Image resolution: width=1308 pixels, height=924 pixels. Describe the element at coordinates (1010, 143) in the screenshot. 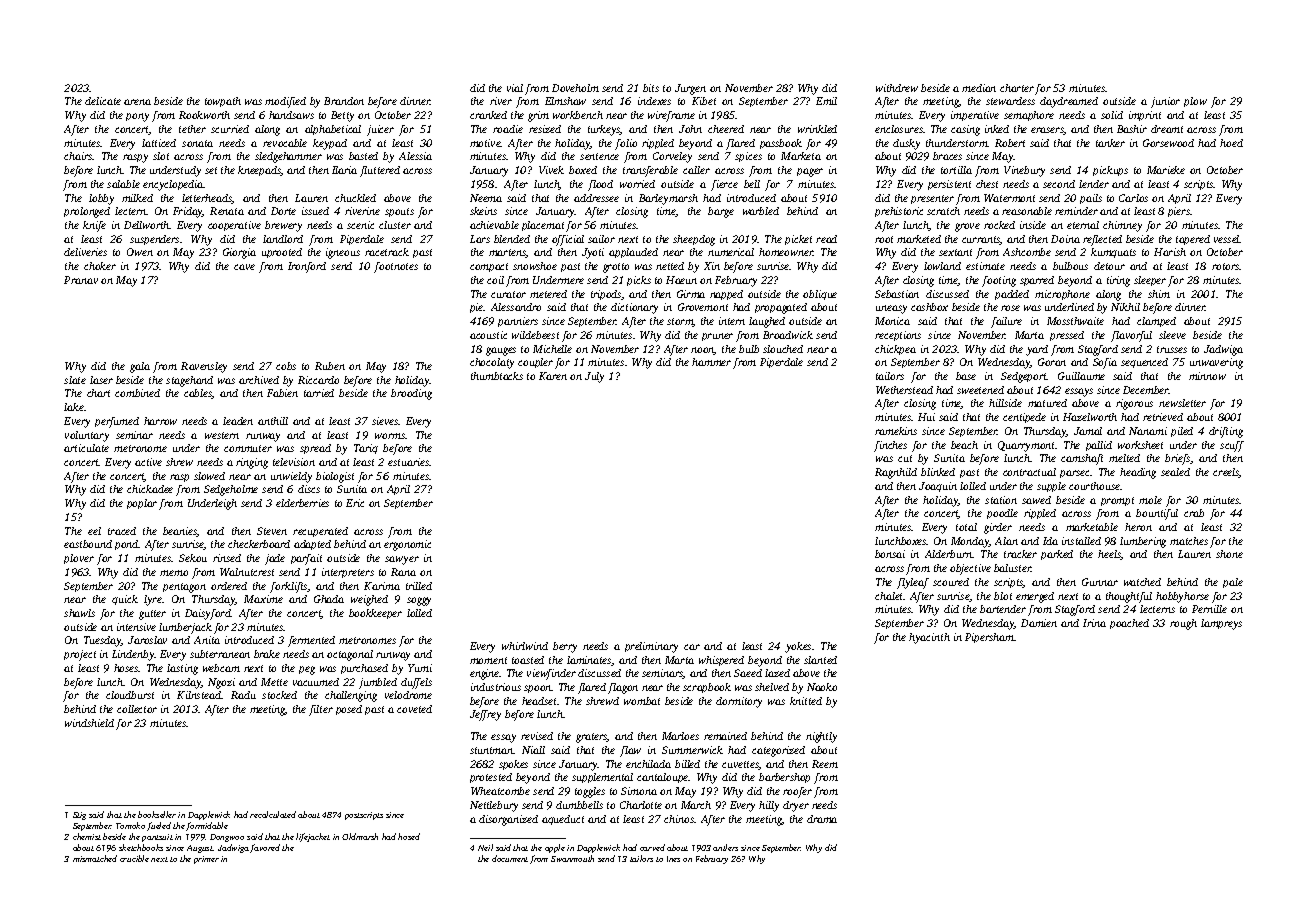

I see `Robert` at that location.
